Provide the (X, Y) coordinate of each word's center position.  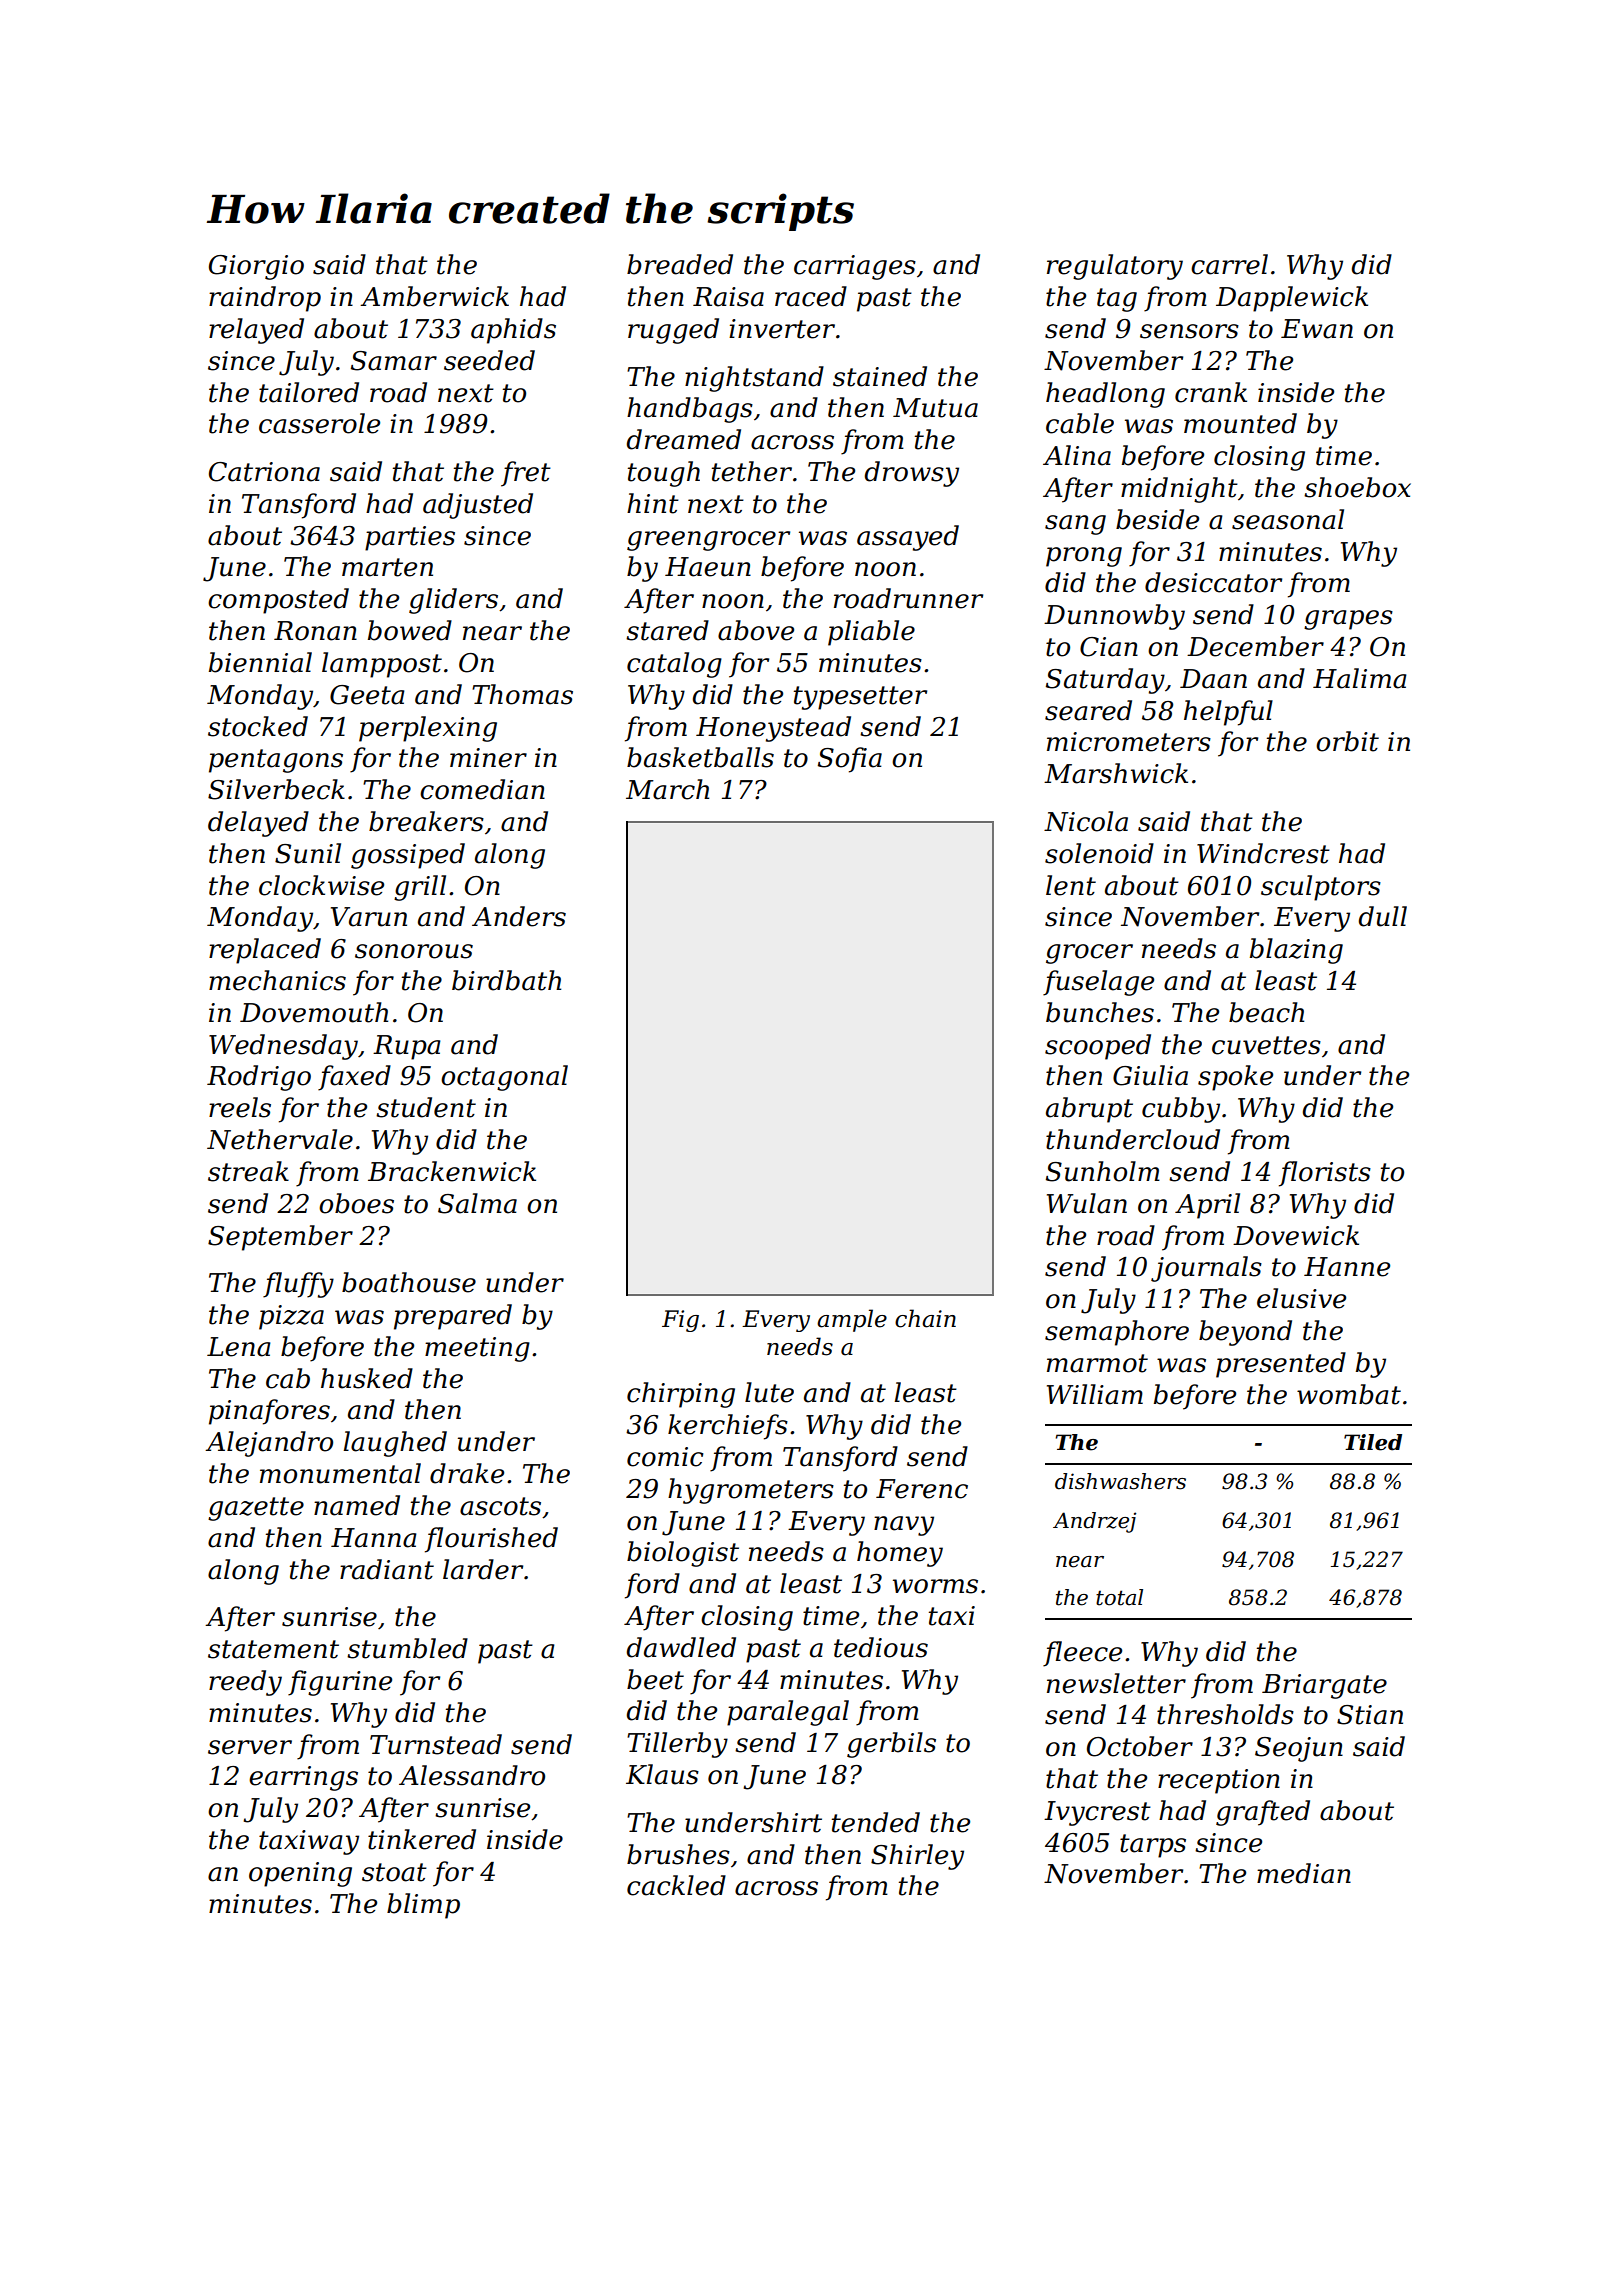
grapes (1348, 620)
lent (1071, 885)
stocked (258, 726)
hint (653, 503)
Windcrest (1263, 853)
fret (526, 474)
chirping (681, 1395)
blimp (423, 1906)
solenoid (1099, 853)
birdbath (506, 980)
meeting (477, 1349)
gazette (256, 1509)
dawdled (681, 1647)
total (1119, 1597)
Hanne (1347, 1267)
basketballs (700, 757)
